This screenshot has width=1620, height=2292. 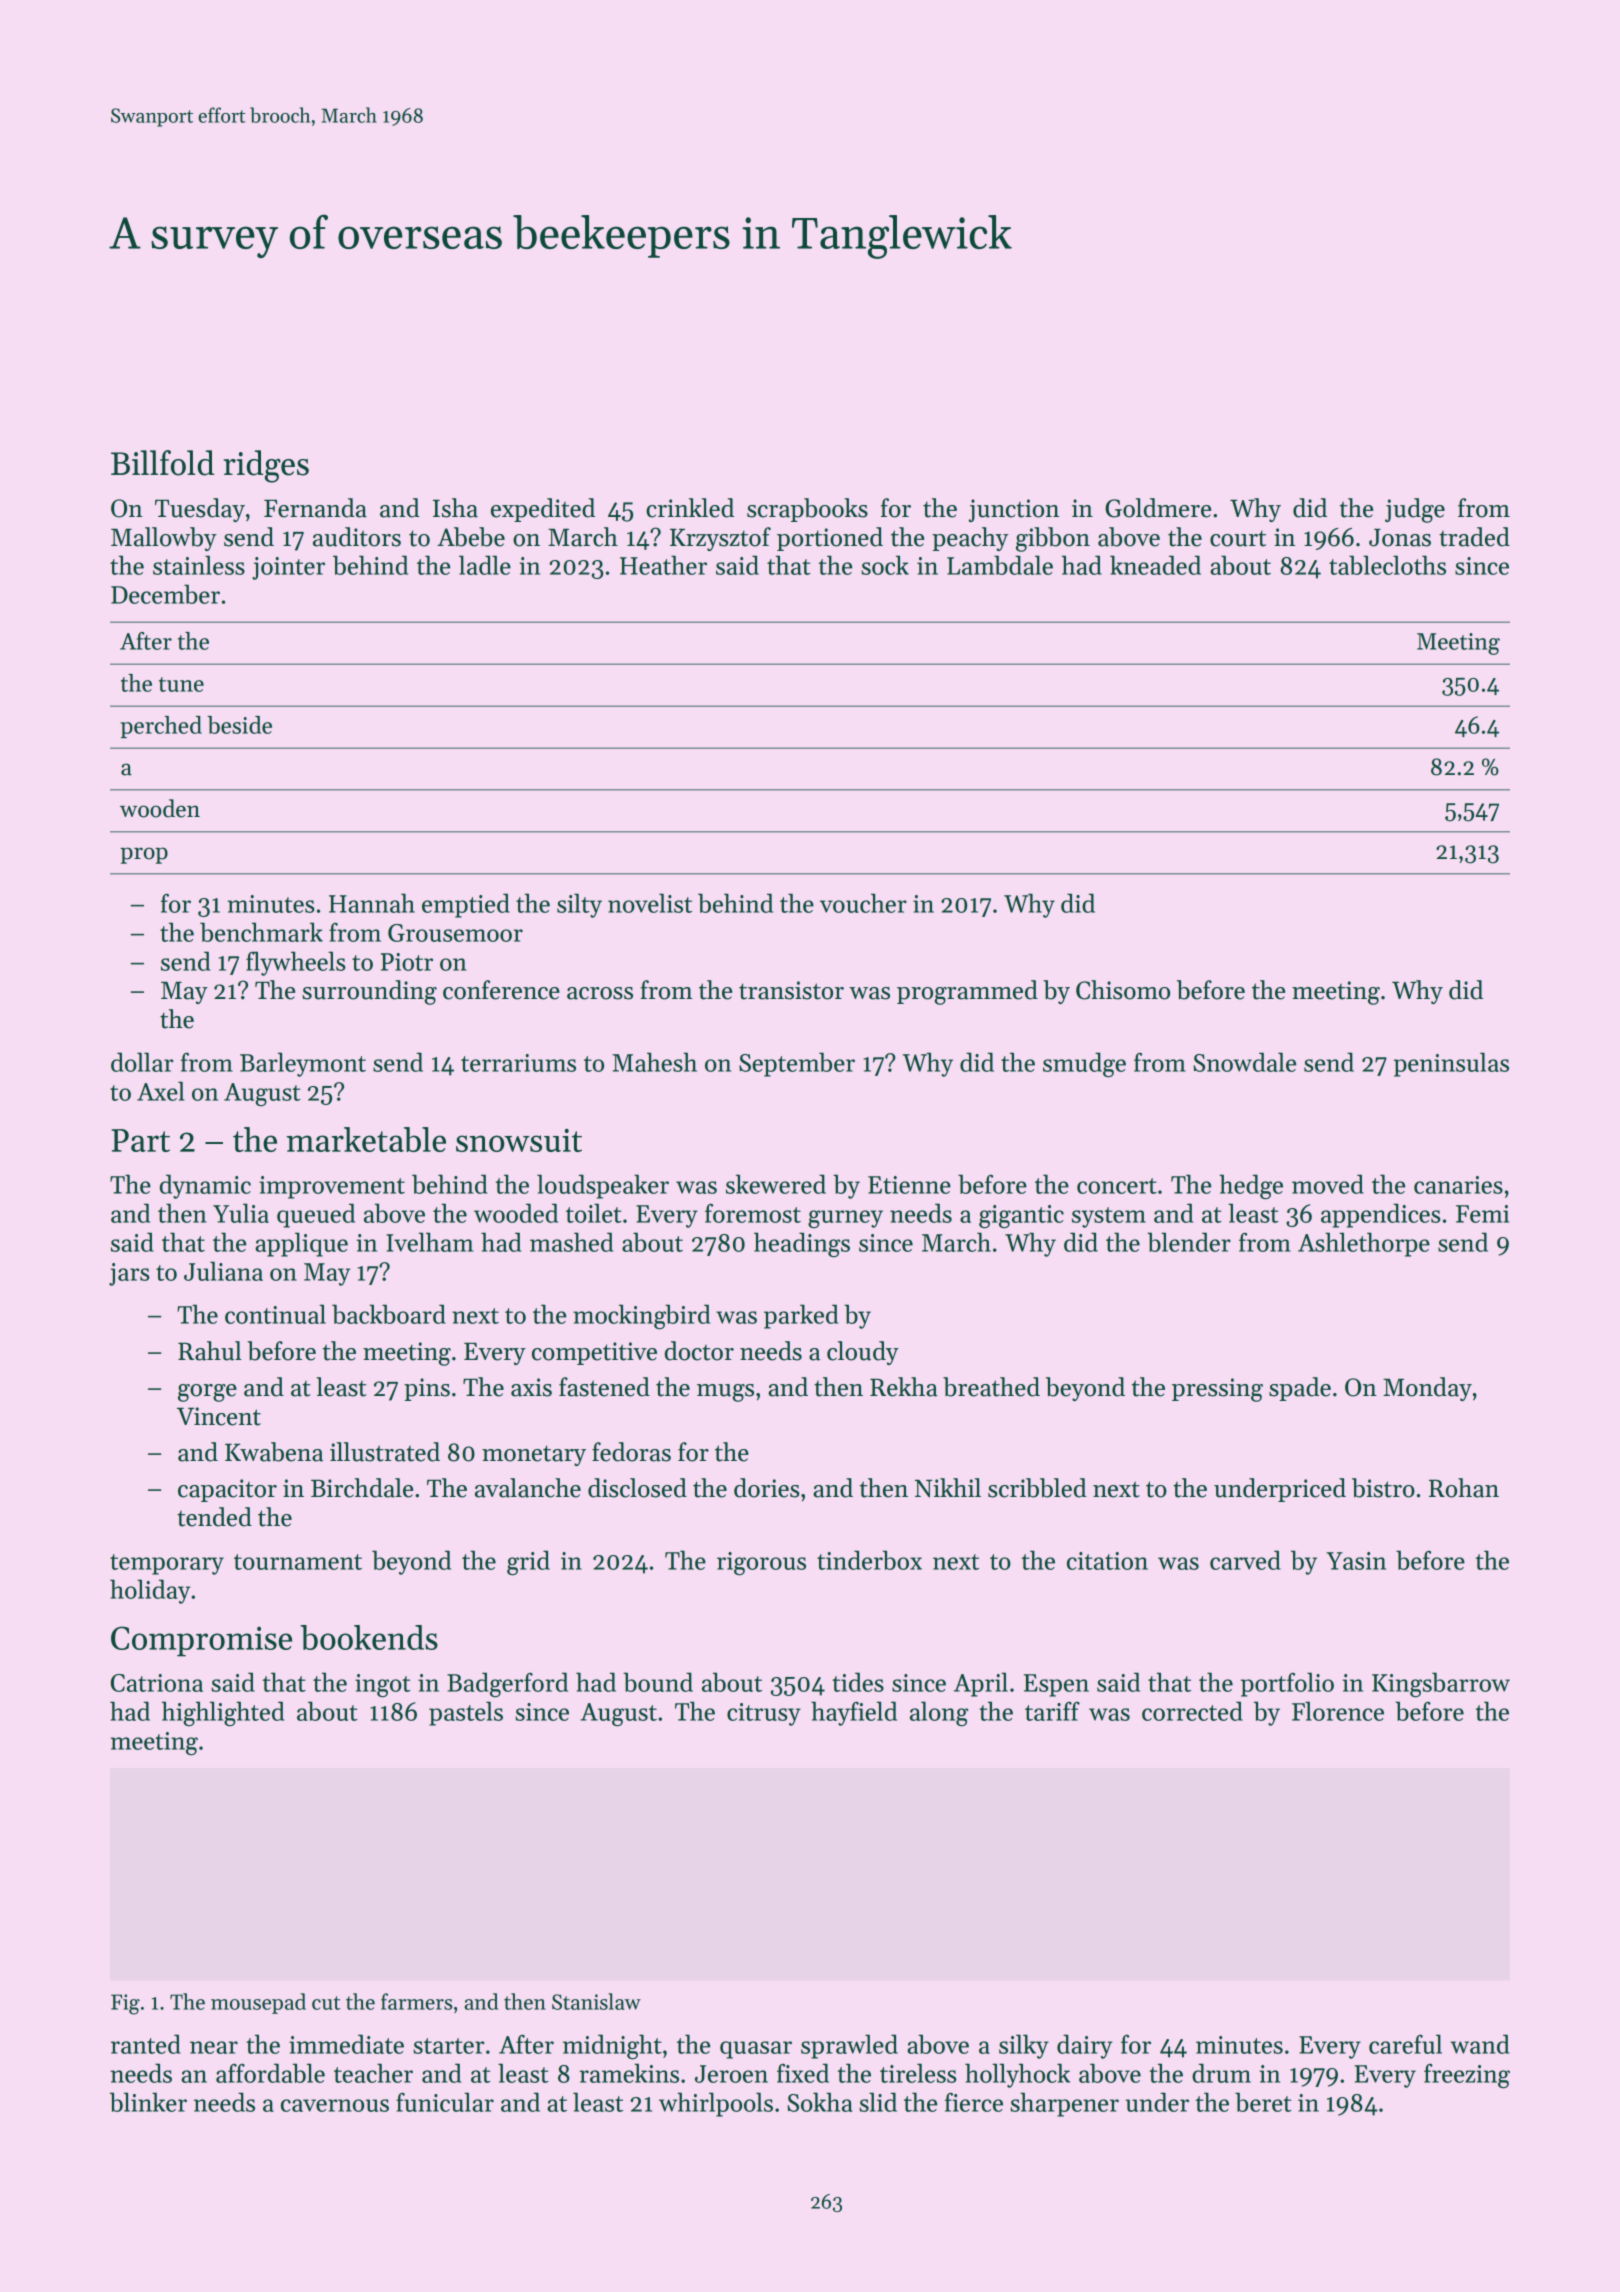 I want to click on Isha, so click(x=455, y=508).
